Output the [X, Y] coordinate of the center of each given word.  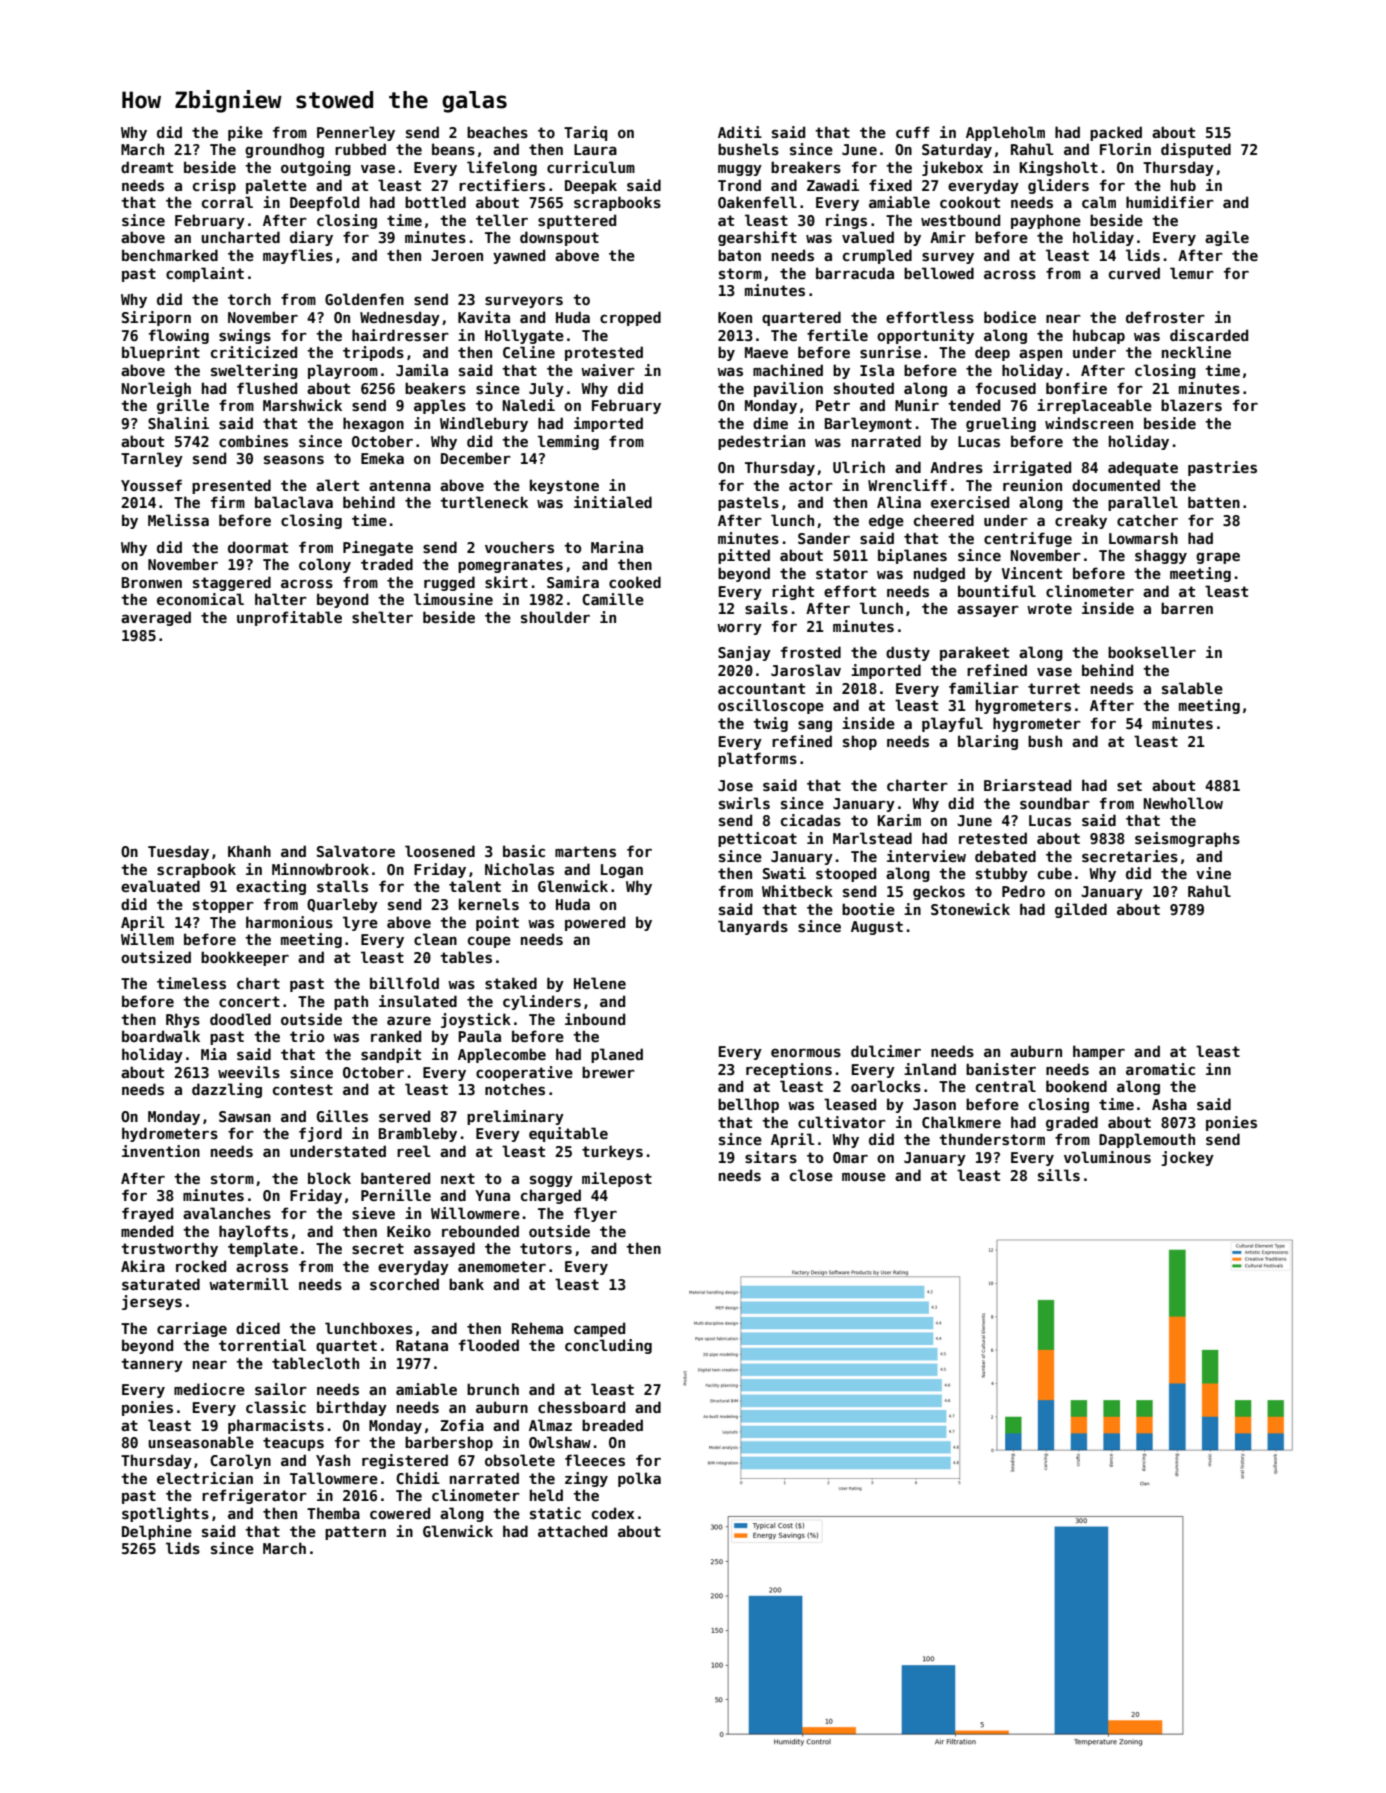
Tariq [585, 133]
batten [1214, 502]
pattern [355, 1533]
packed [1116, 133]
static [555, 1513]
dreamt [147, 167]
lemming [568, 442]
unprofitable [289, 618]
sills [1059, 1175]
